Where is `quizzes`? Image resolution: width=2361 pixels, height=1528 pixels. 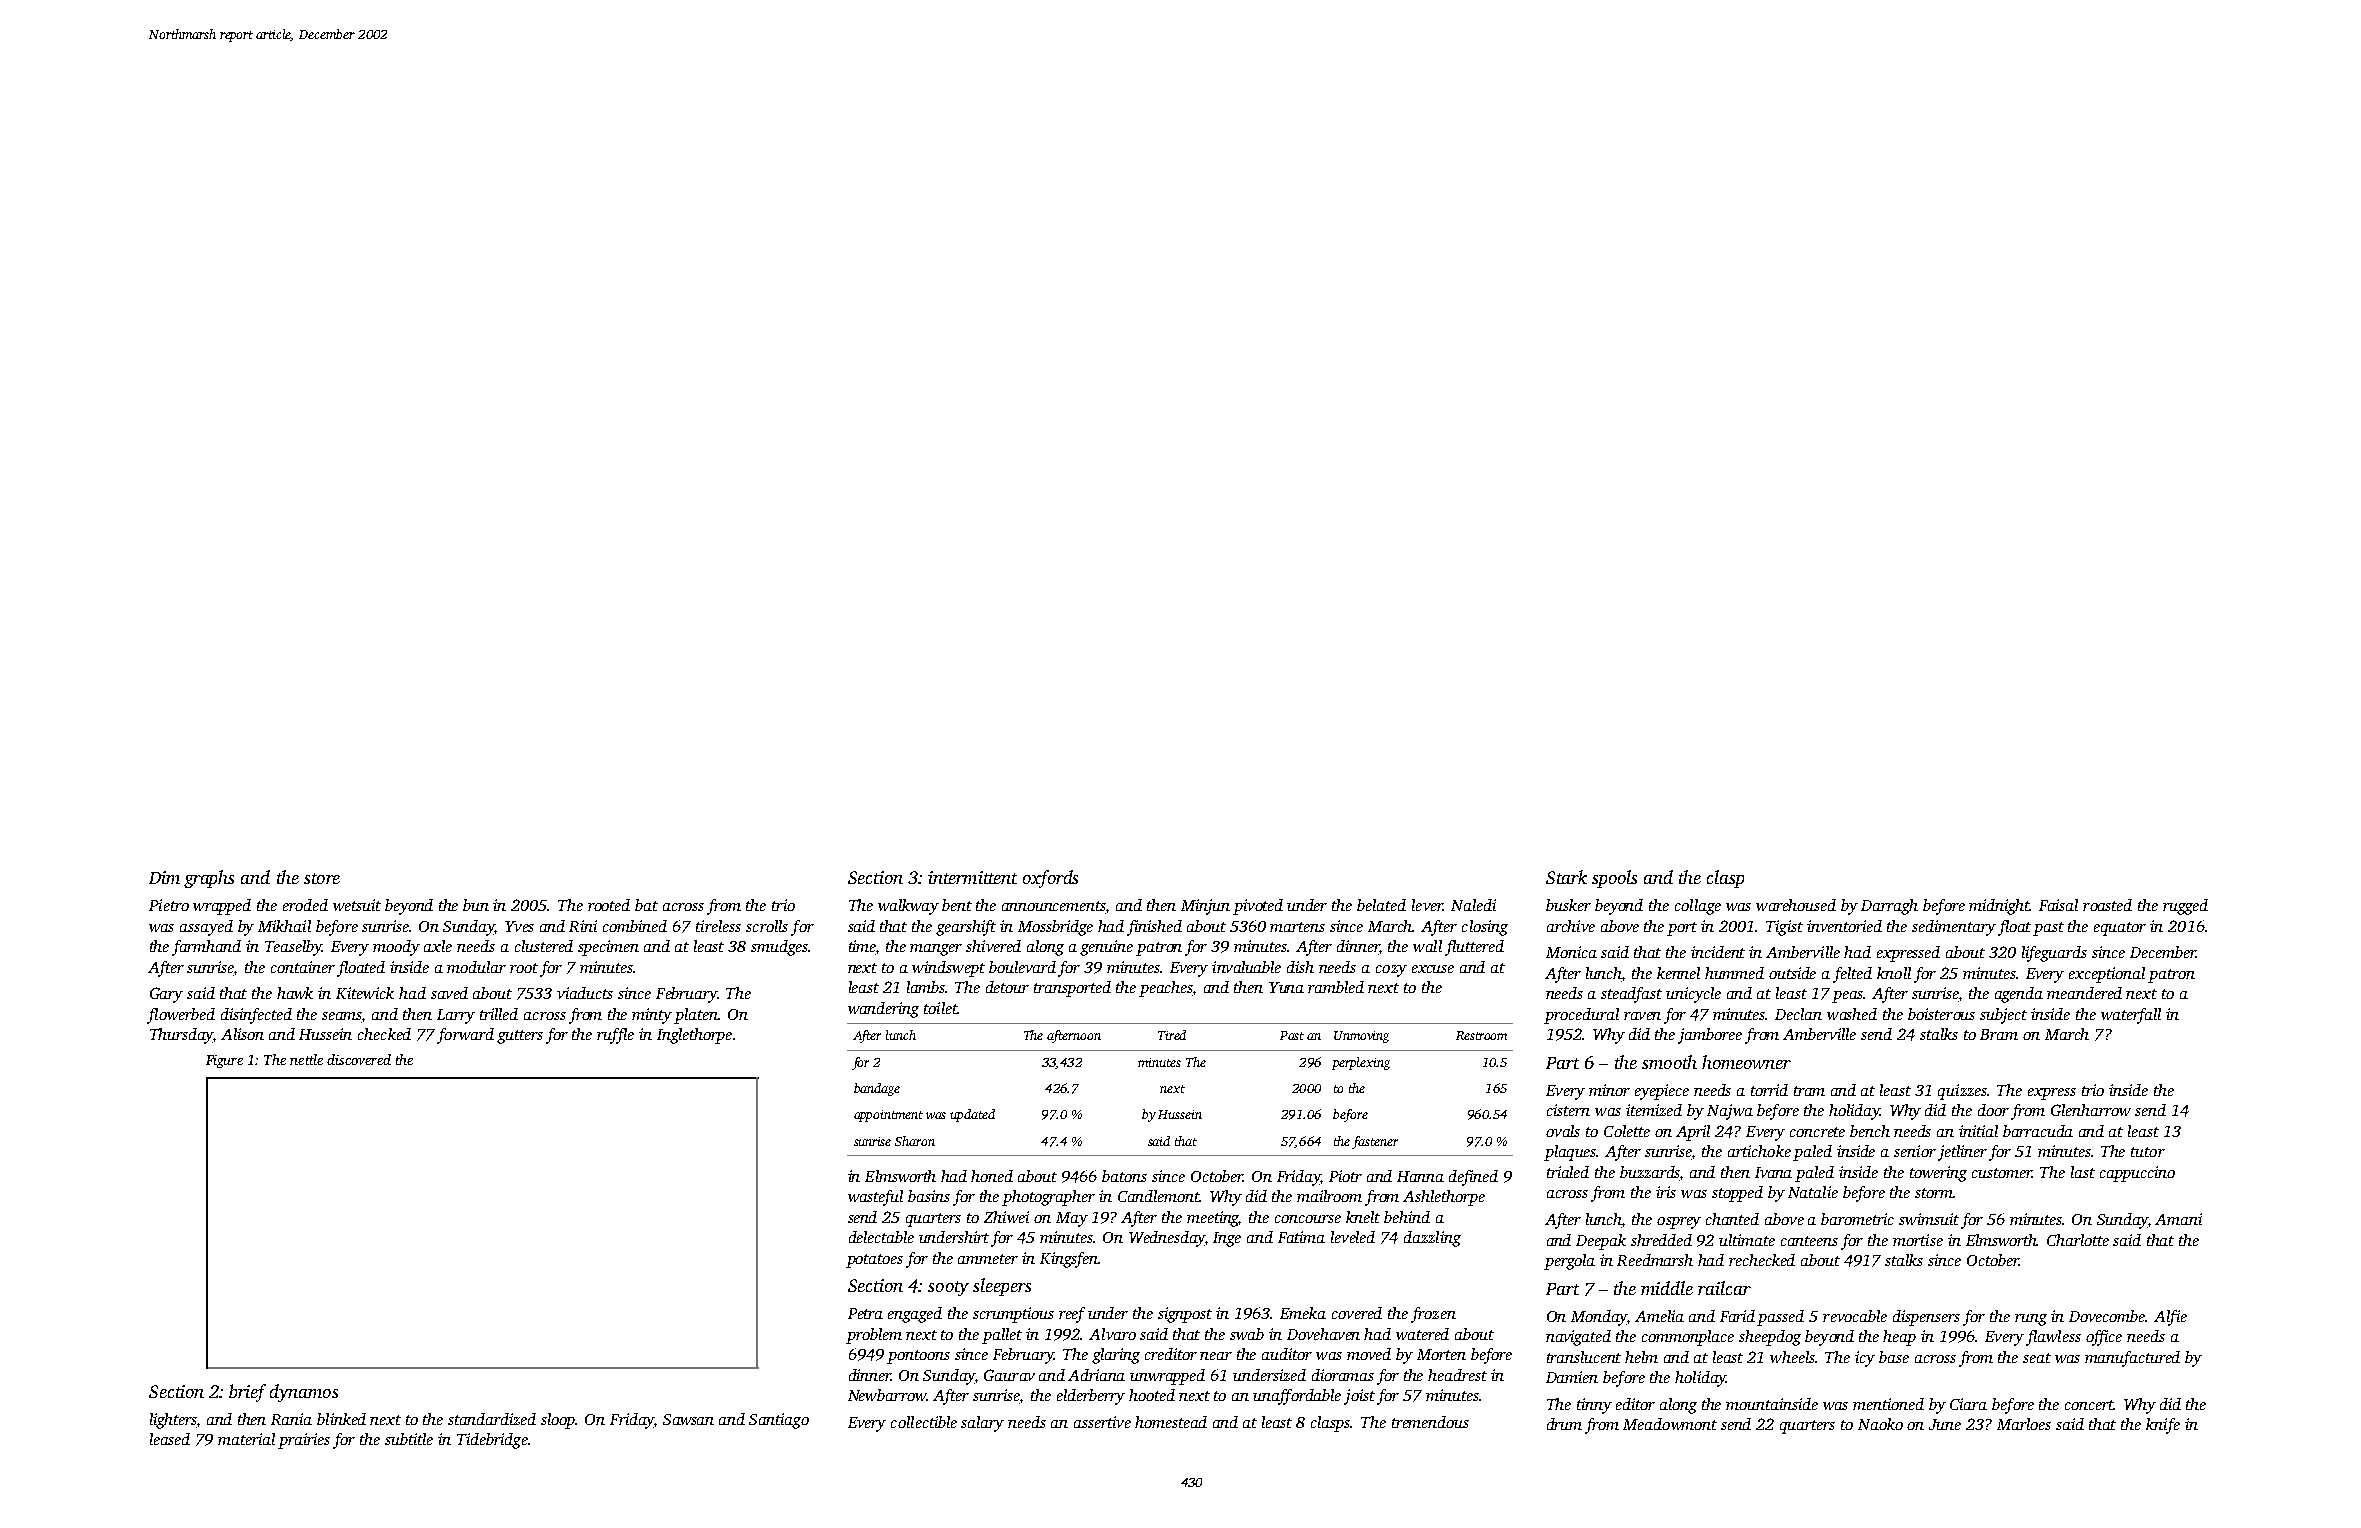 quizzes is located at coordinates (1963, 1092).
